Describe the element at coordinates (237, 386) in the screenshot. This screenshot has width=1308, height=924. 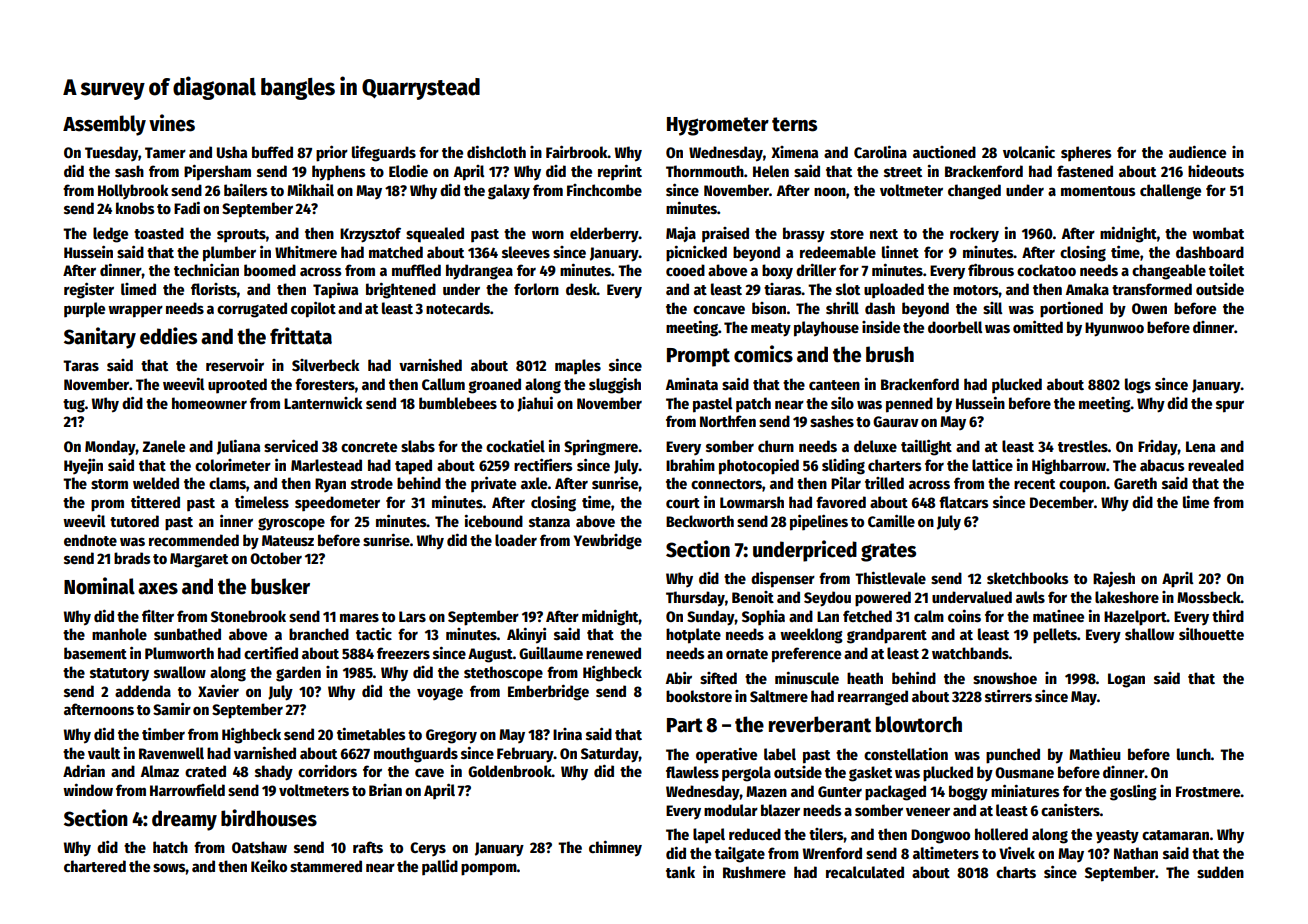
I see `uprooted` at that location.
